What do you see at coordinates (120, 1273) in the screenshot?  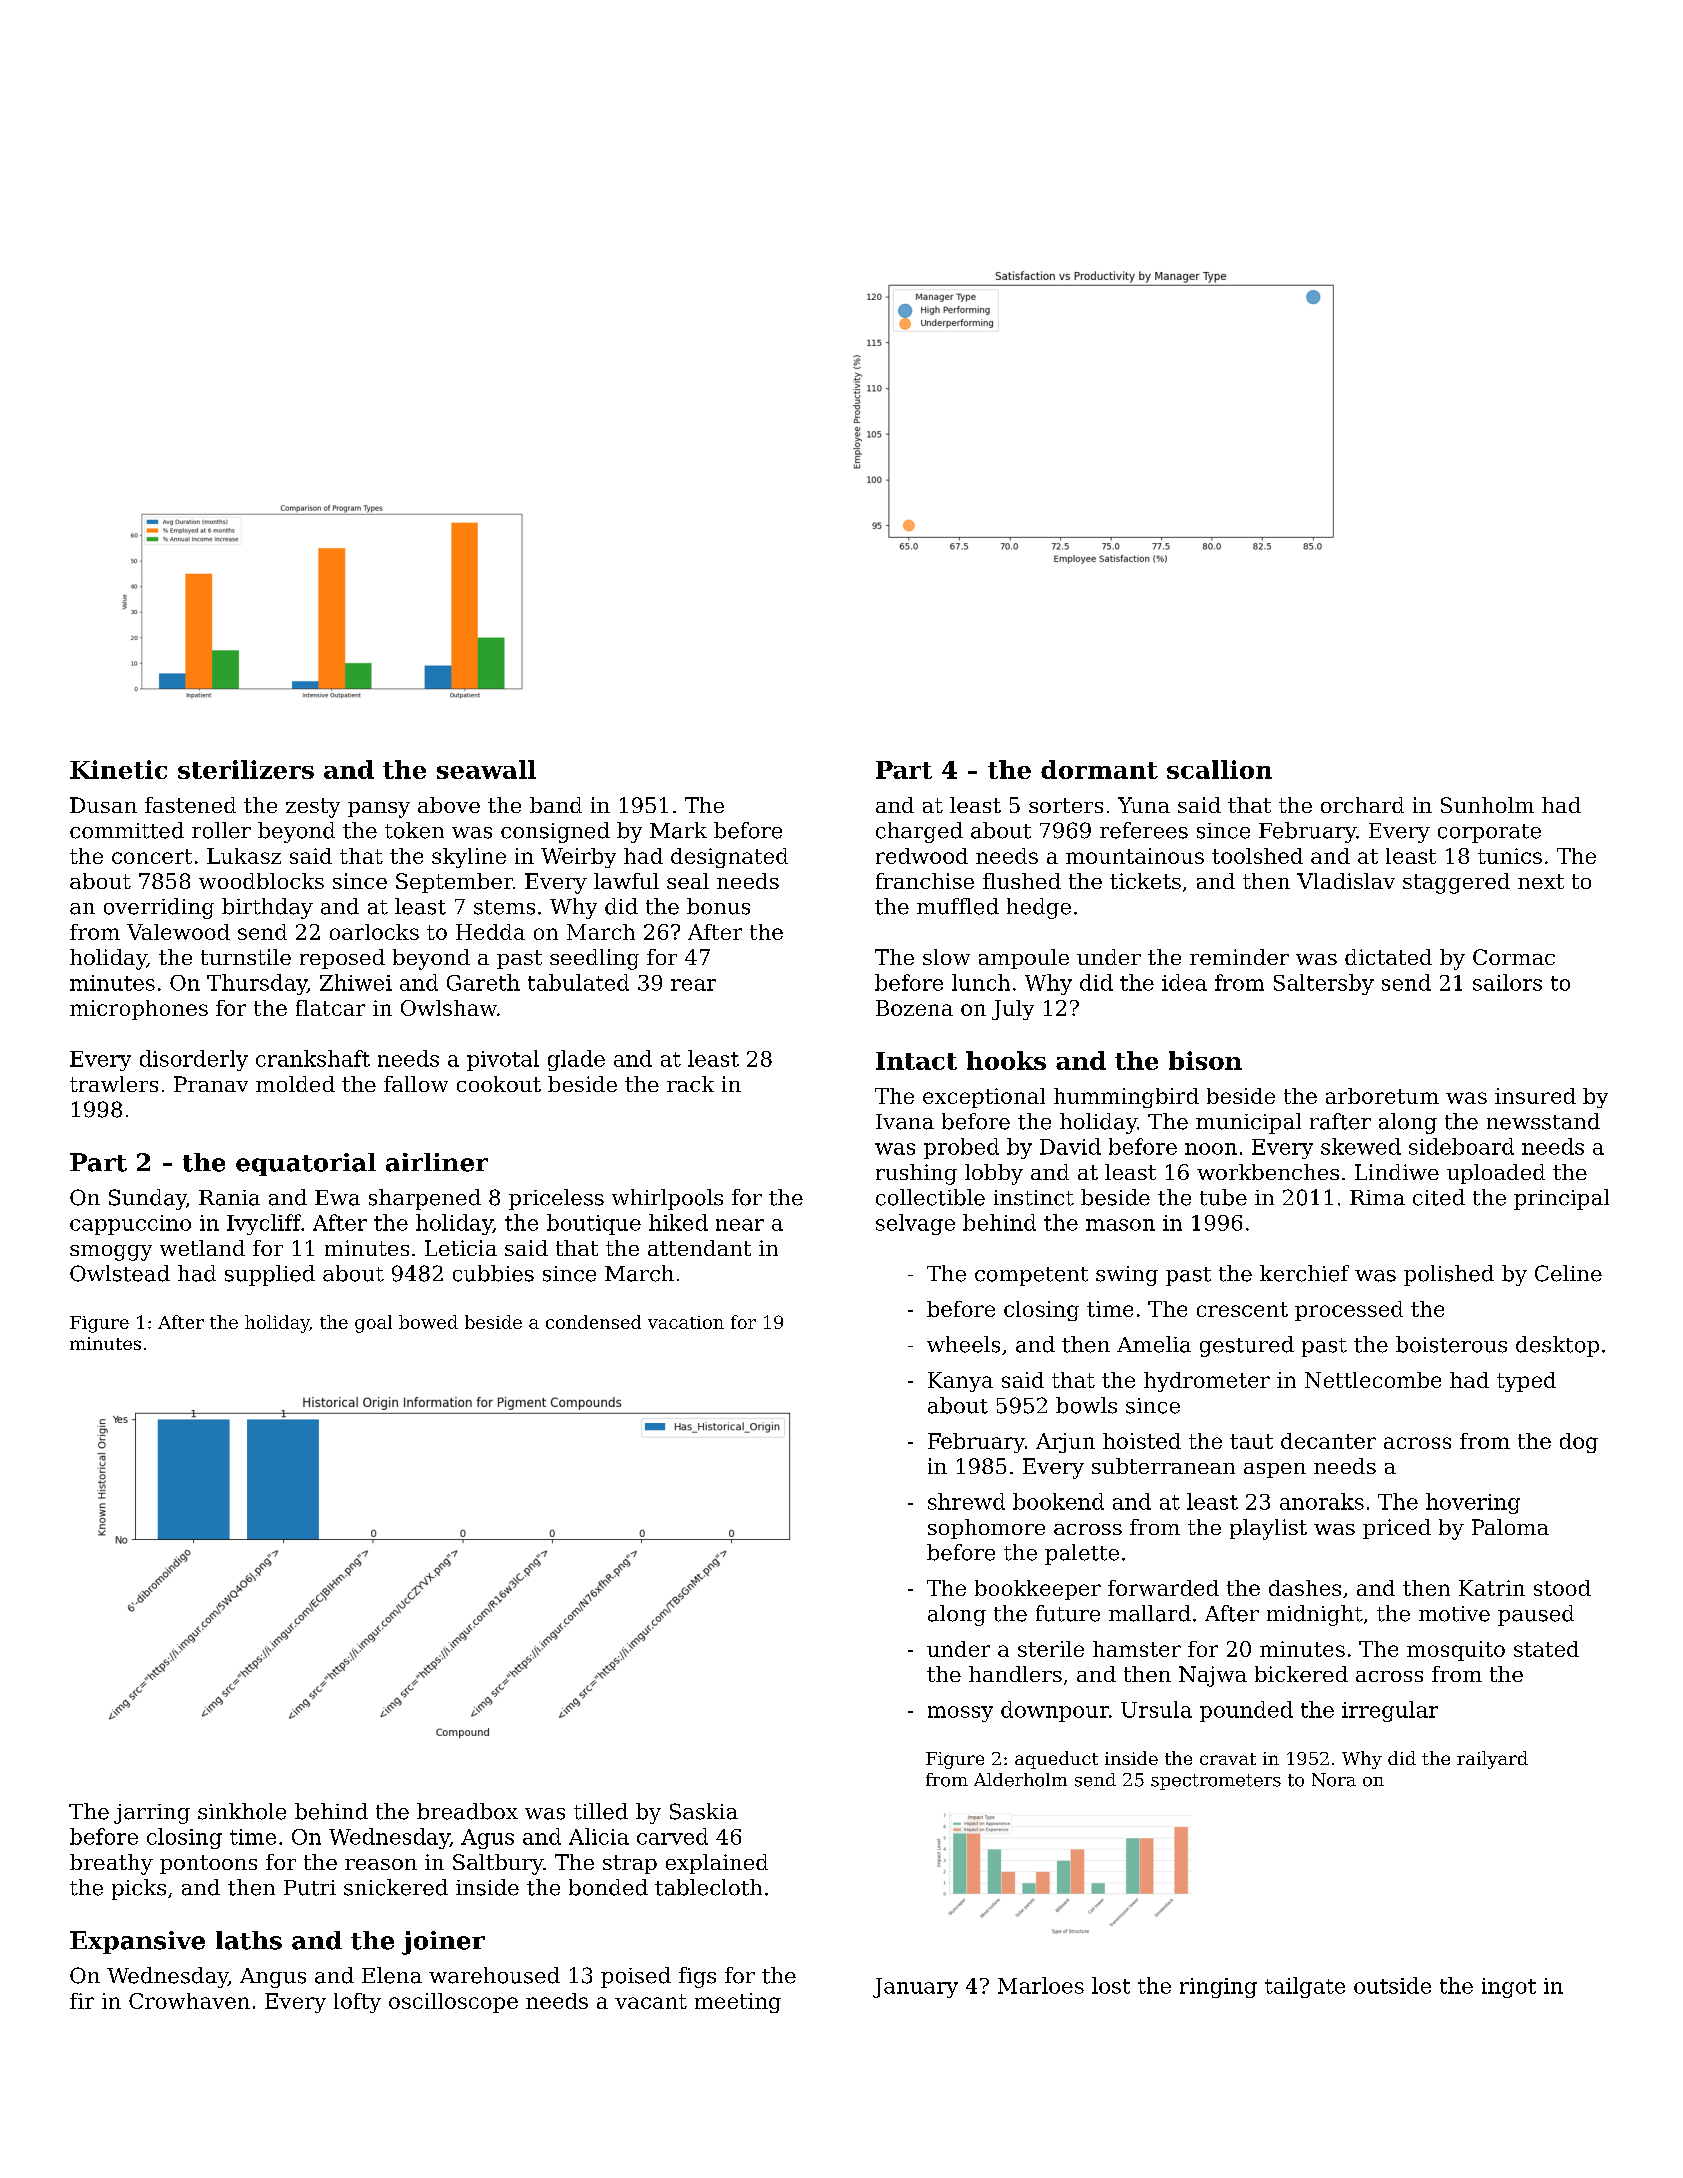 I see `Owlstead` at bounding box center [120, 1273].
